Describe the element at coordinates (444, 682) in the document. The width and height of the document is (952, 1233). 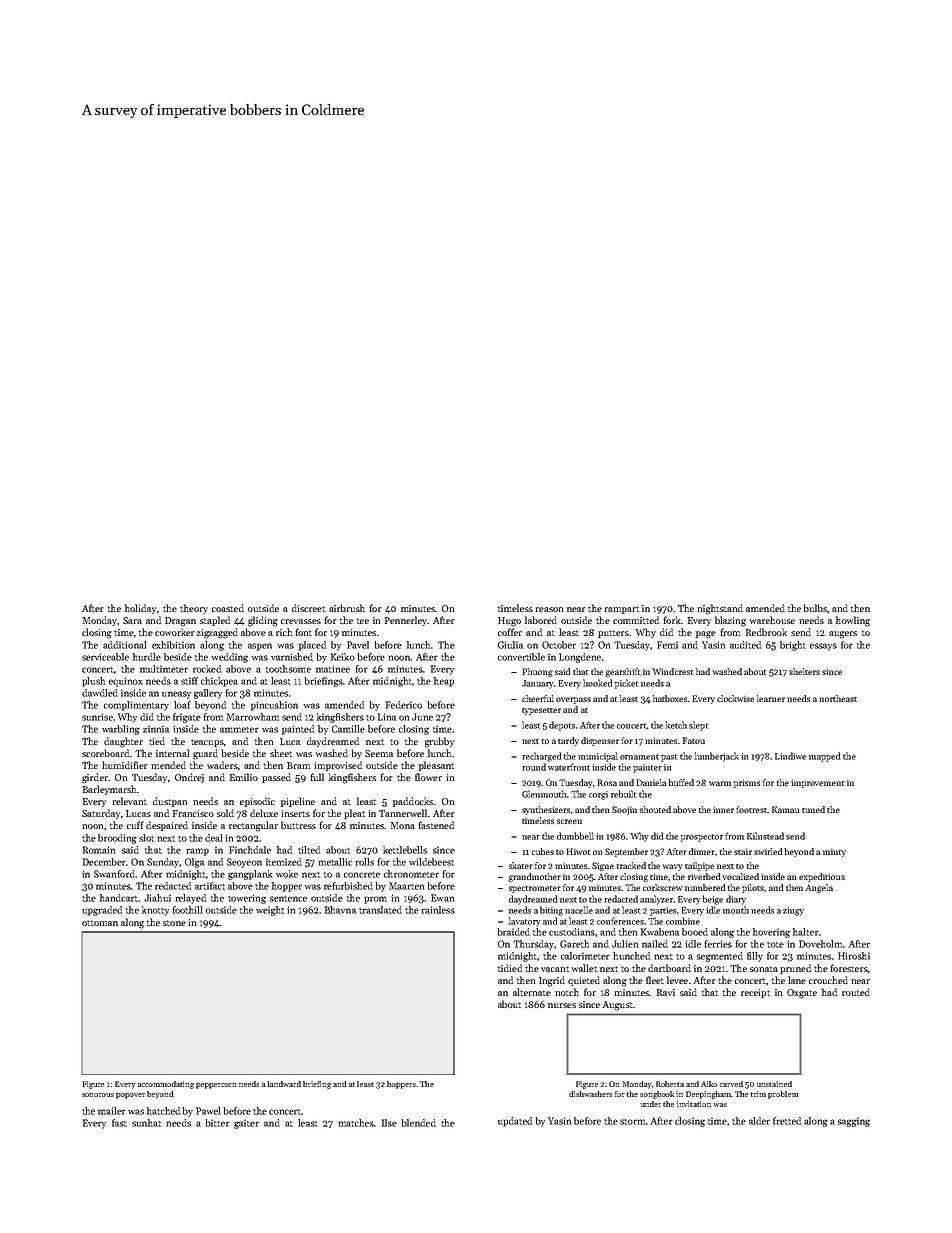
I see `heap` at that location.
